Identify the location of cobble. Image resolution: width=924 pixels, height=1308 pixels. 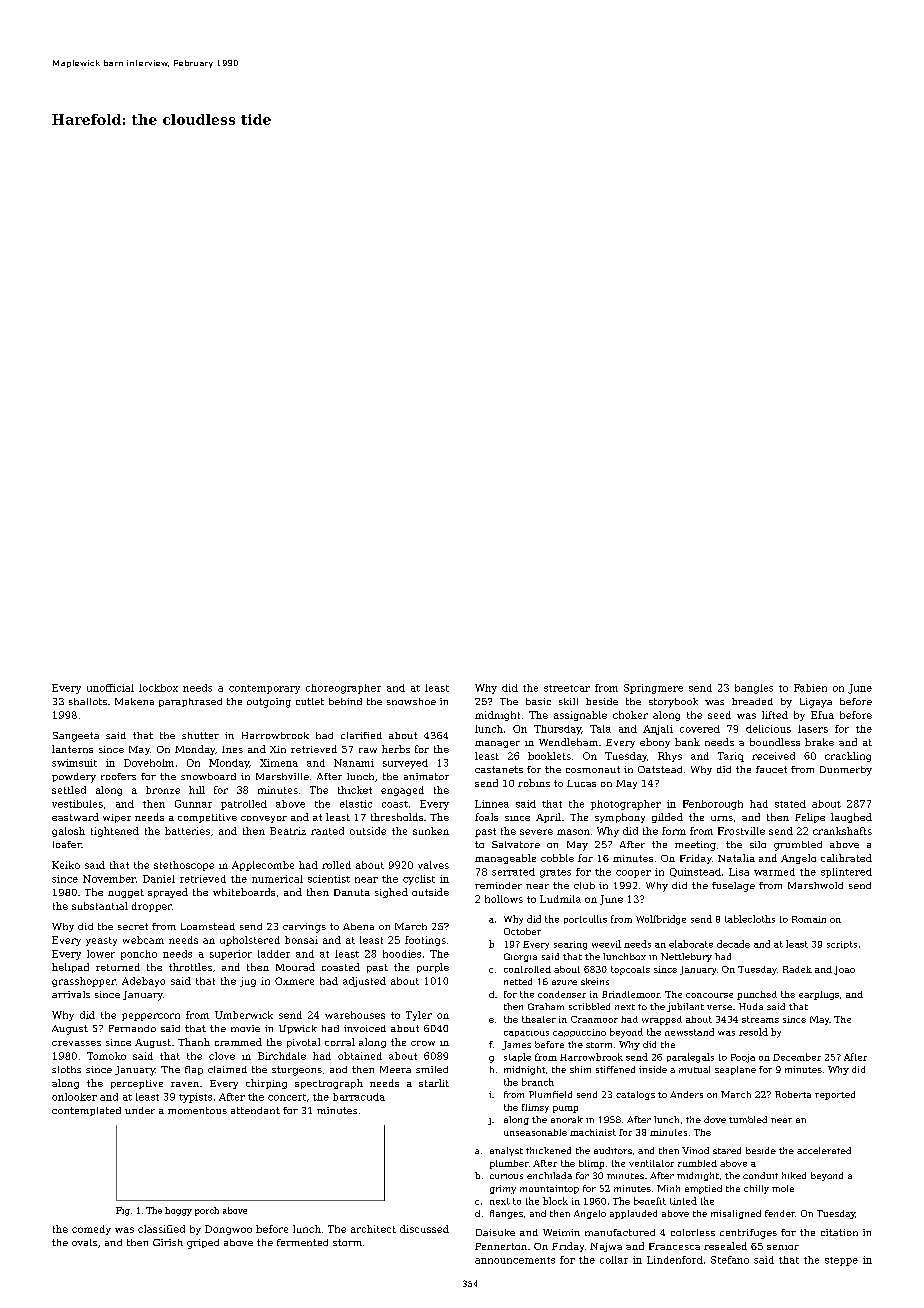
(557, 858).
